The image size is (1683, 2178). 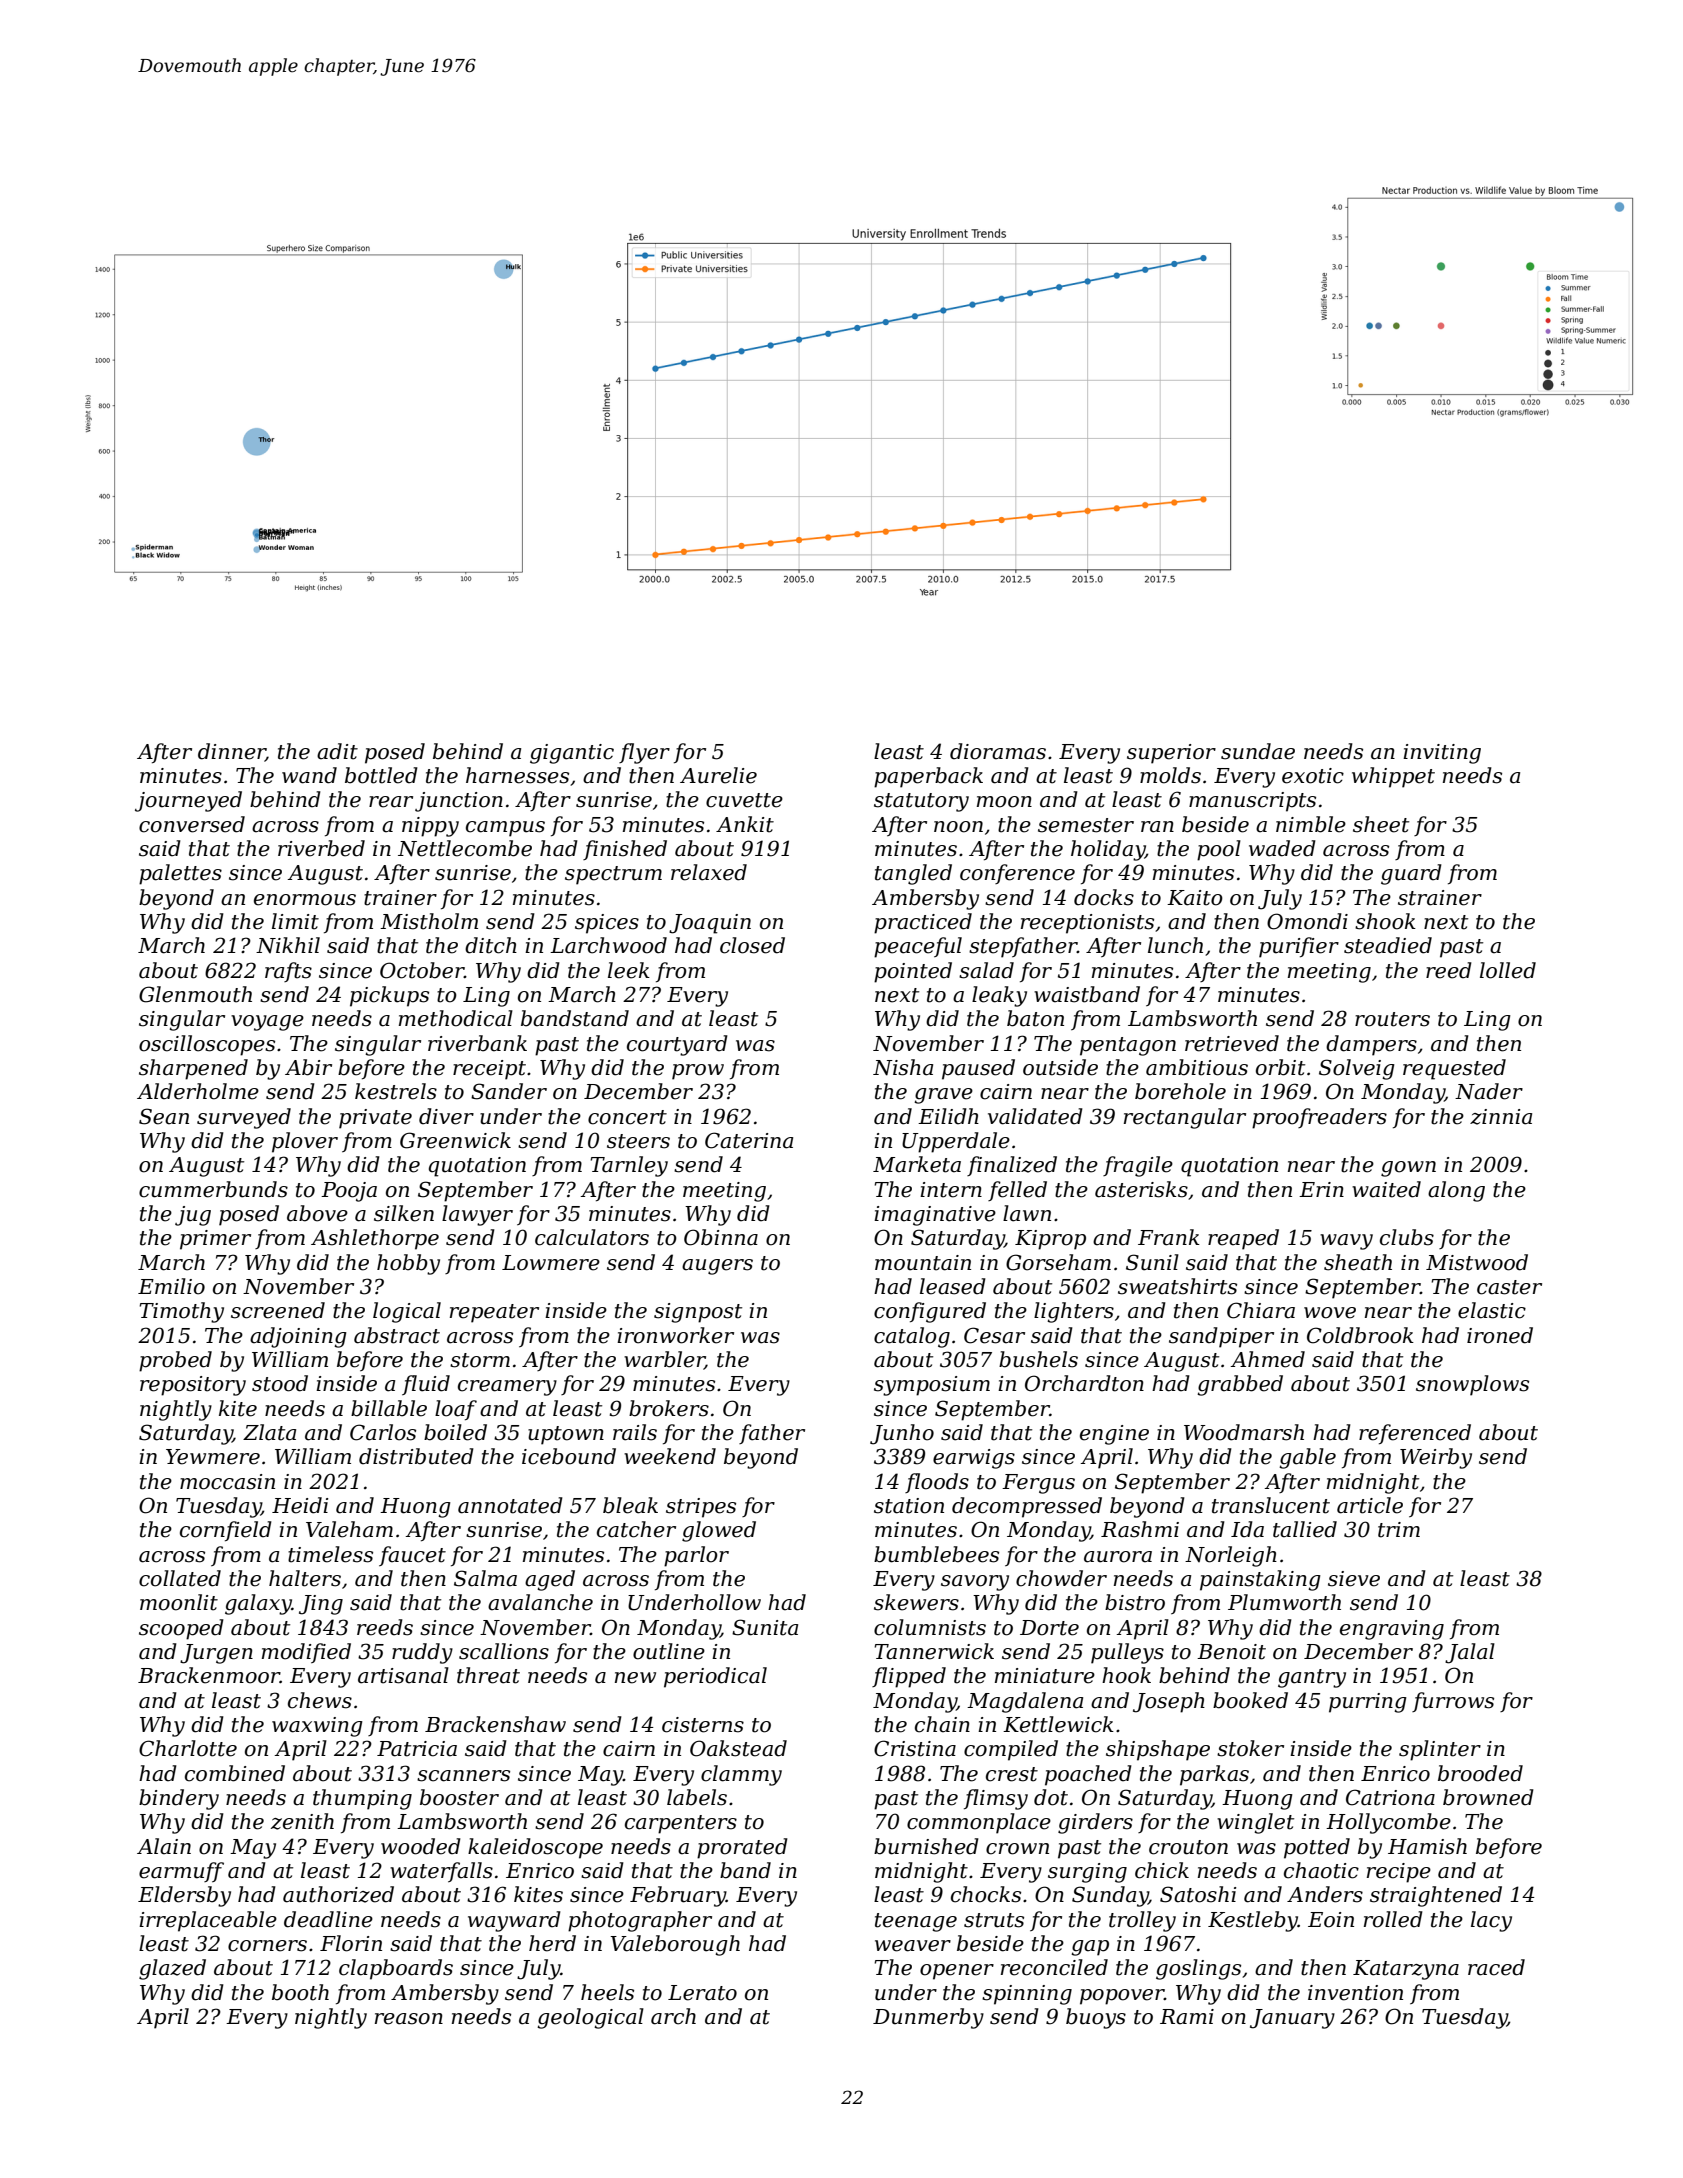 I want to click on conference, so click(x=1017, y=874).
